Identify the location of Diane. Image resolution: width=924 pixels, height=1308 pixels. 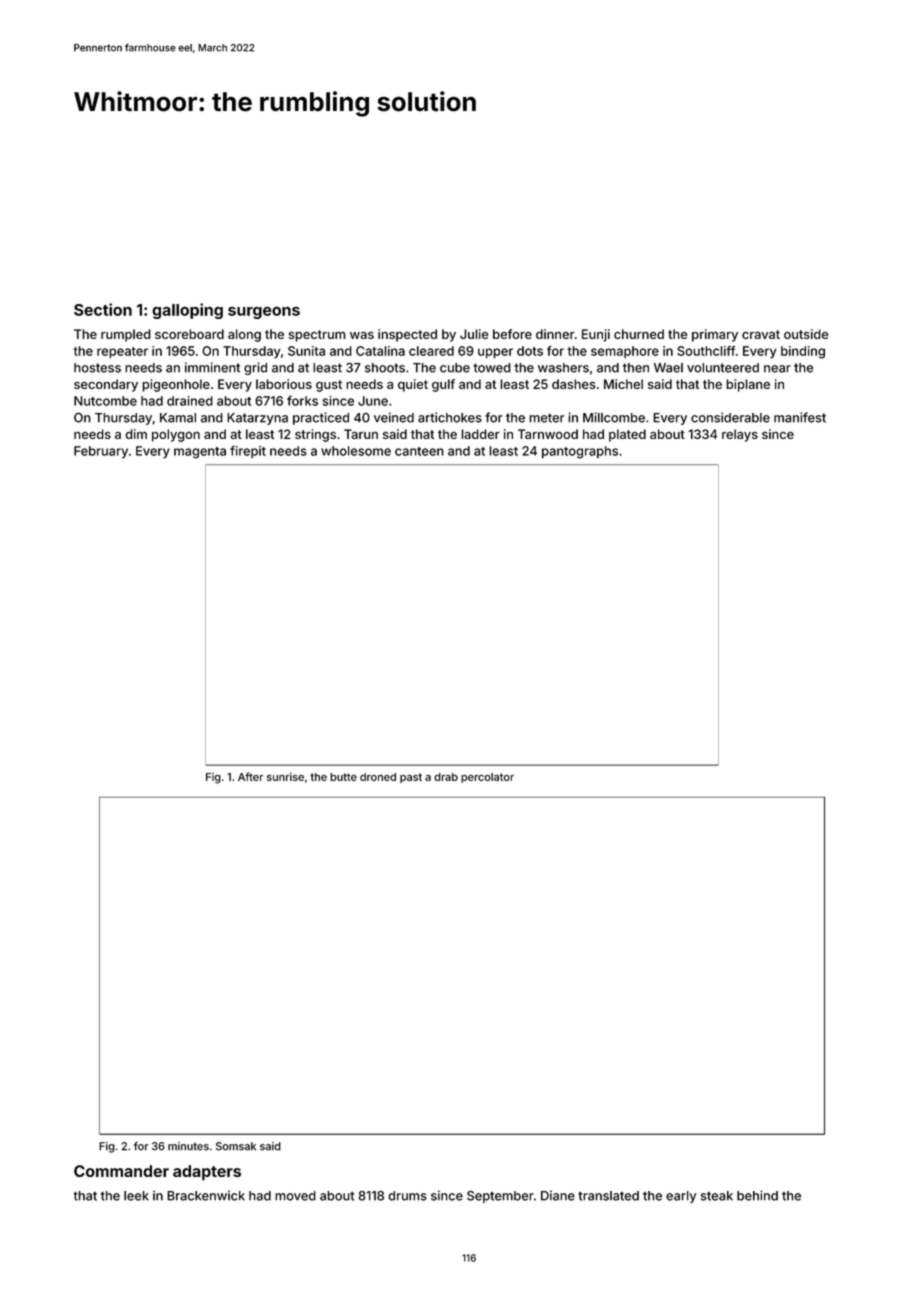
(558, 1195).
